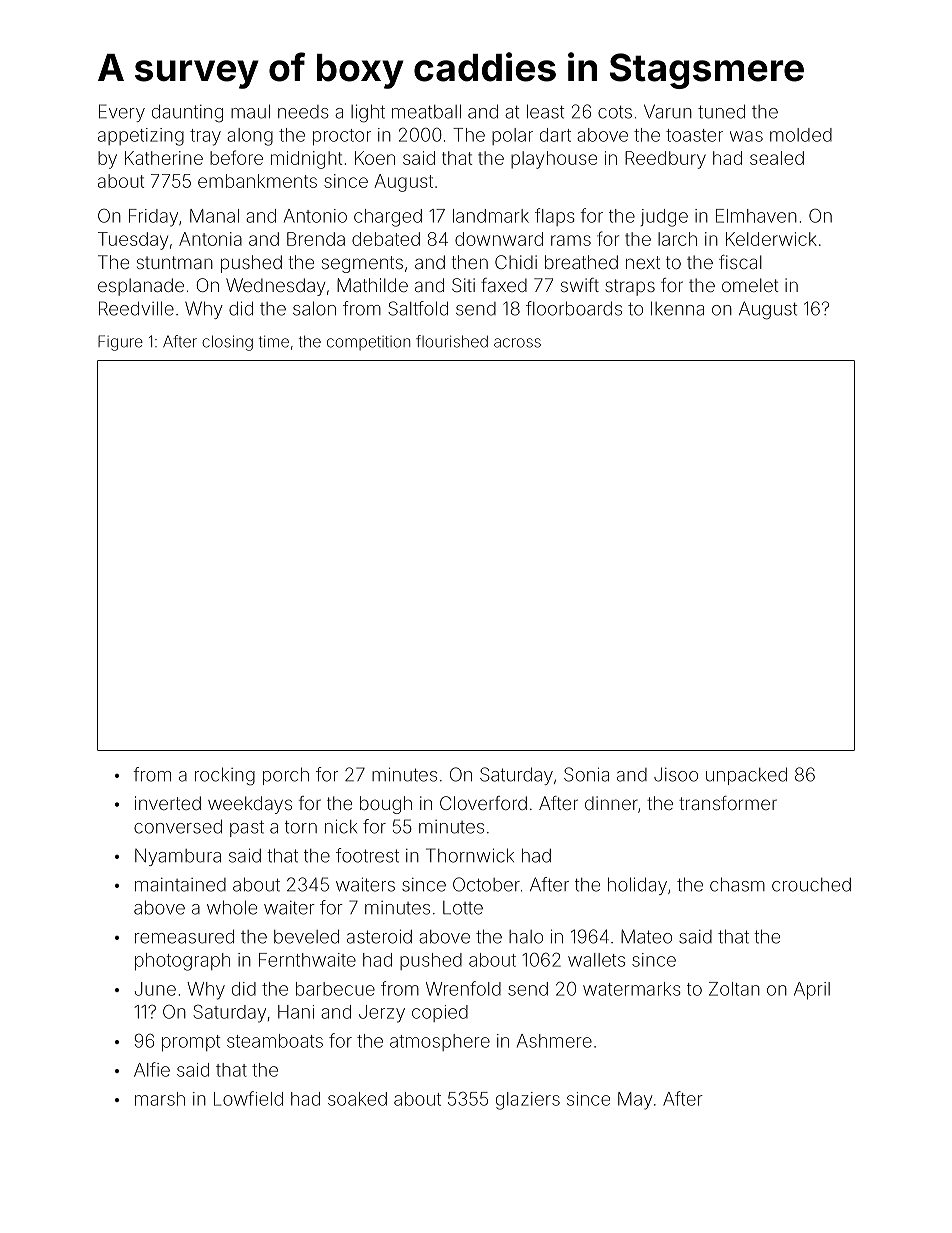 The width and height of the screenshot is (952, 1233). What do you see at coordinates (750, 285) in the screenshot?
I see `omelet` at bounding box center [750, 285].
